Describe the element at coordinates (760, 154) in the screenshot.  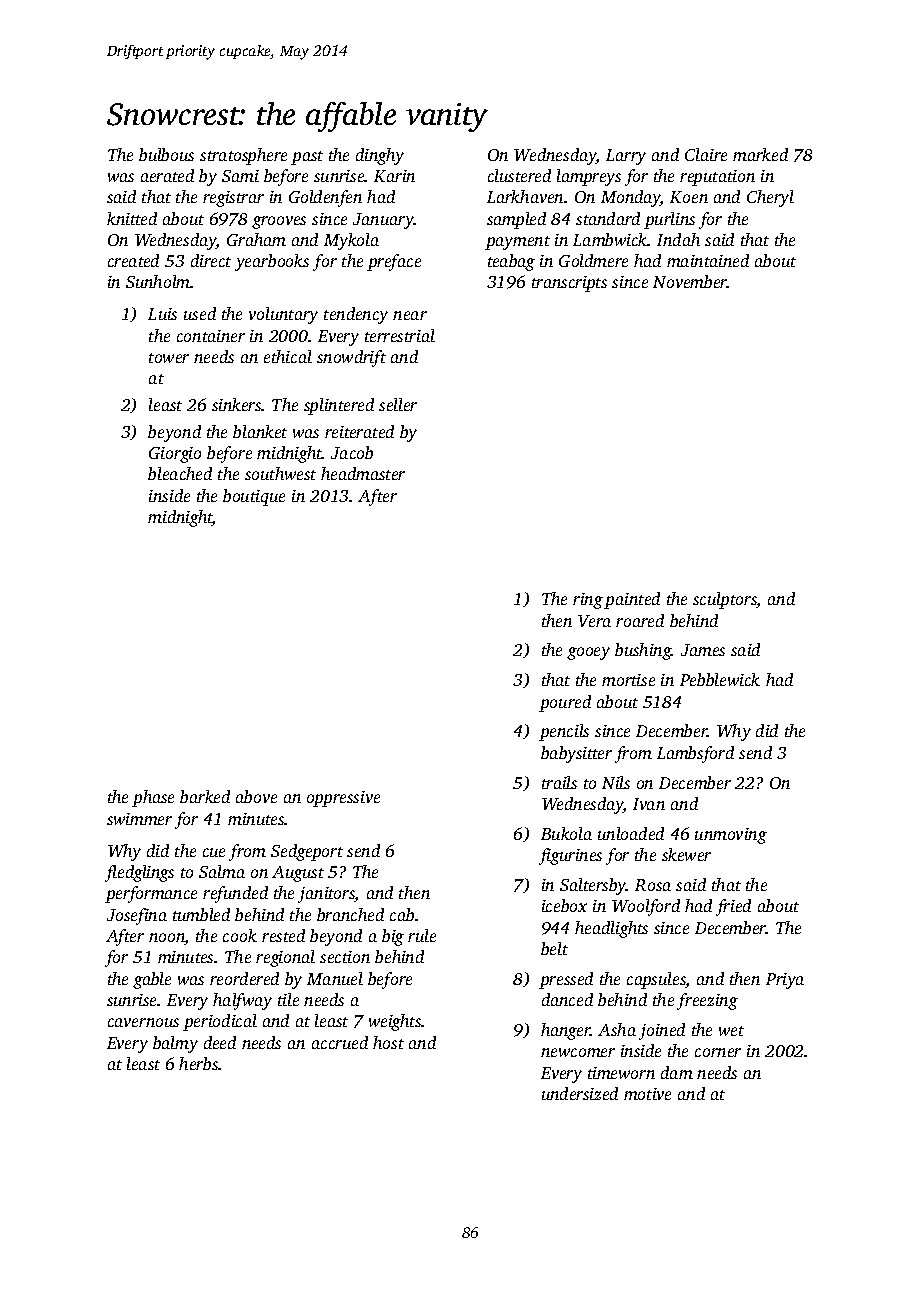
I see `marked` at that location.
